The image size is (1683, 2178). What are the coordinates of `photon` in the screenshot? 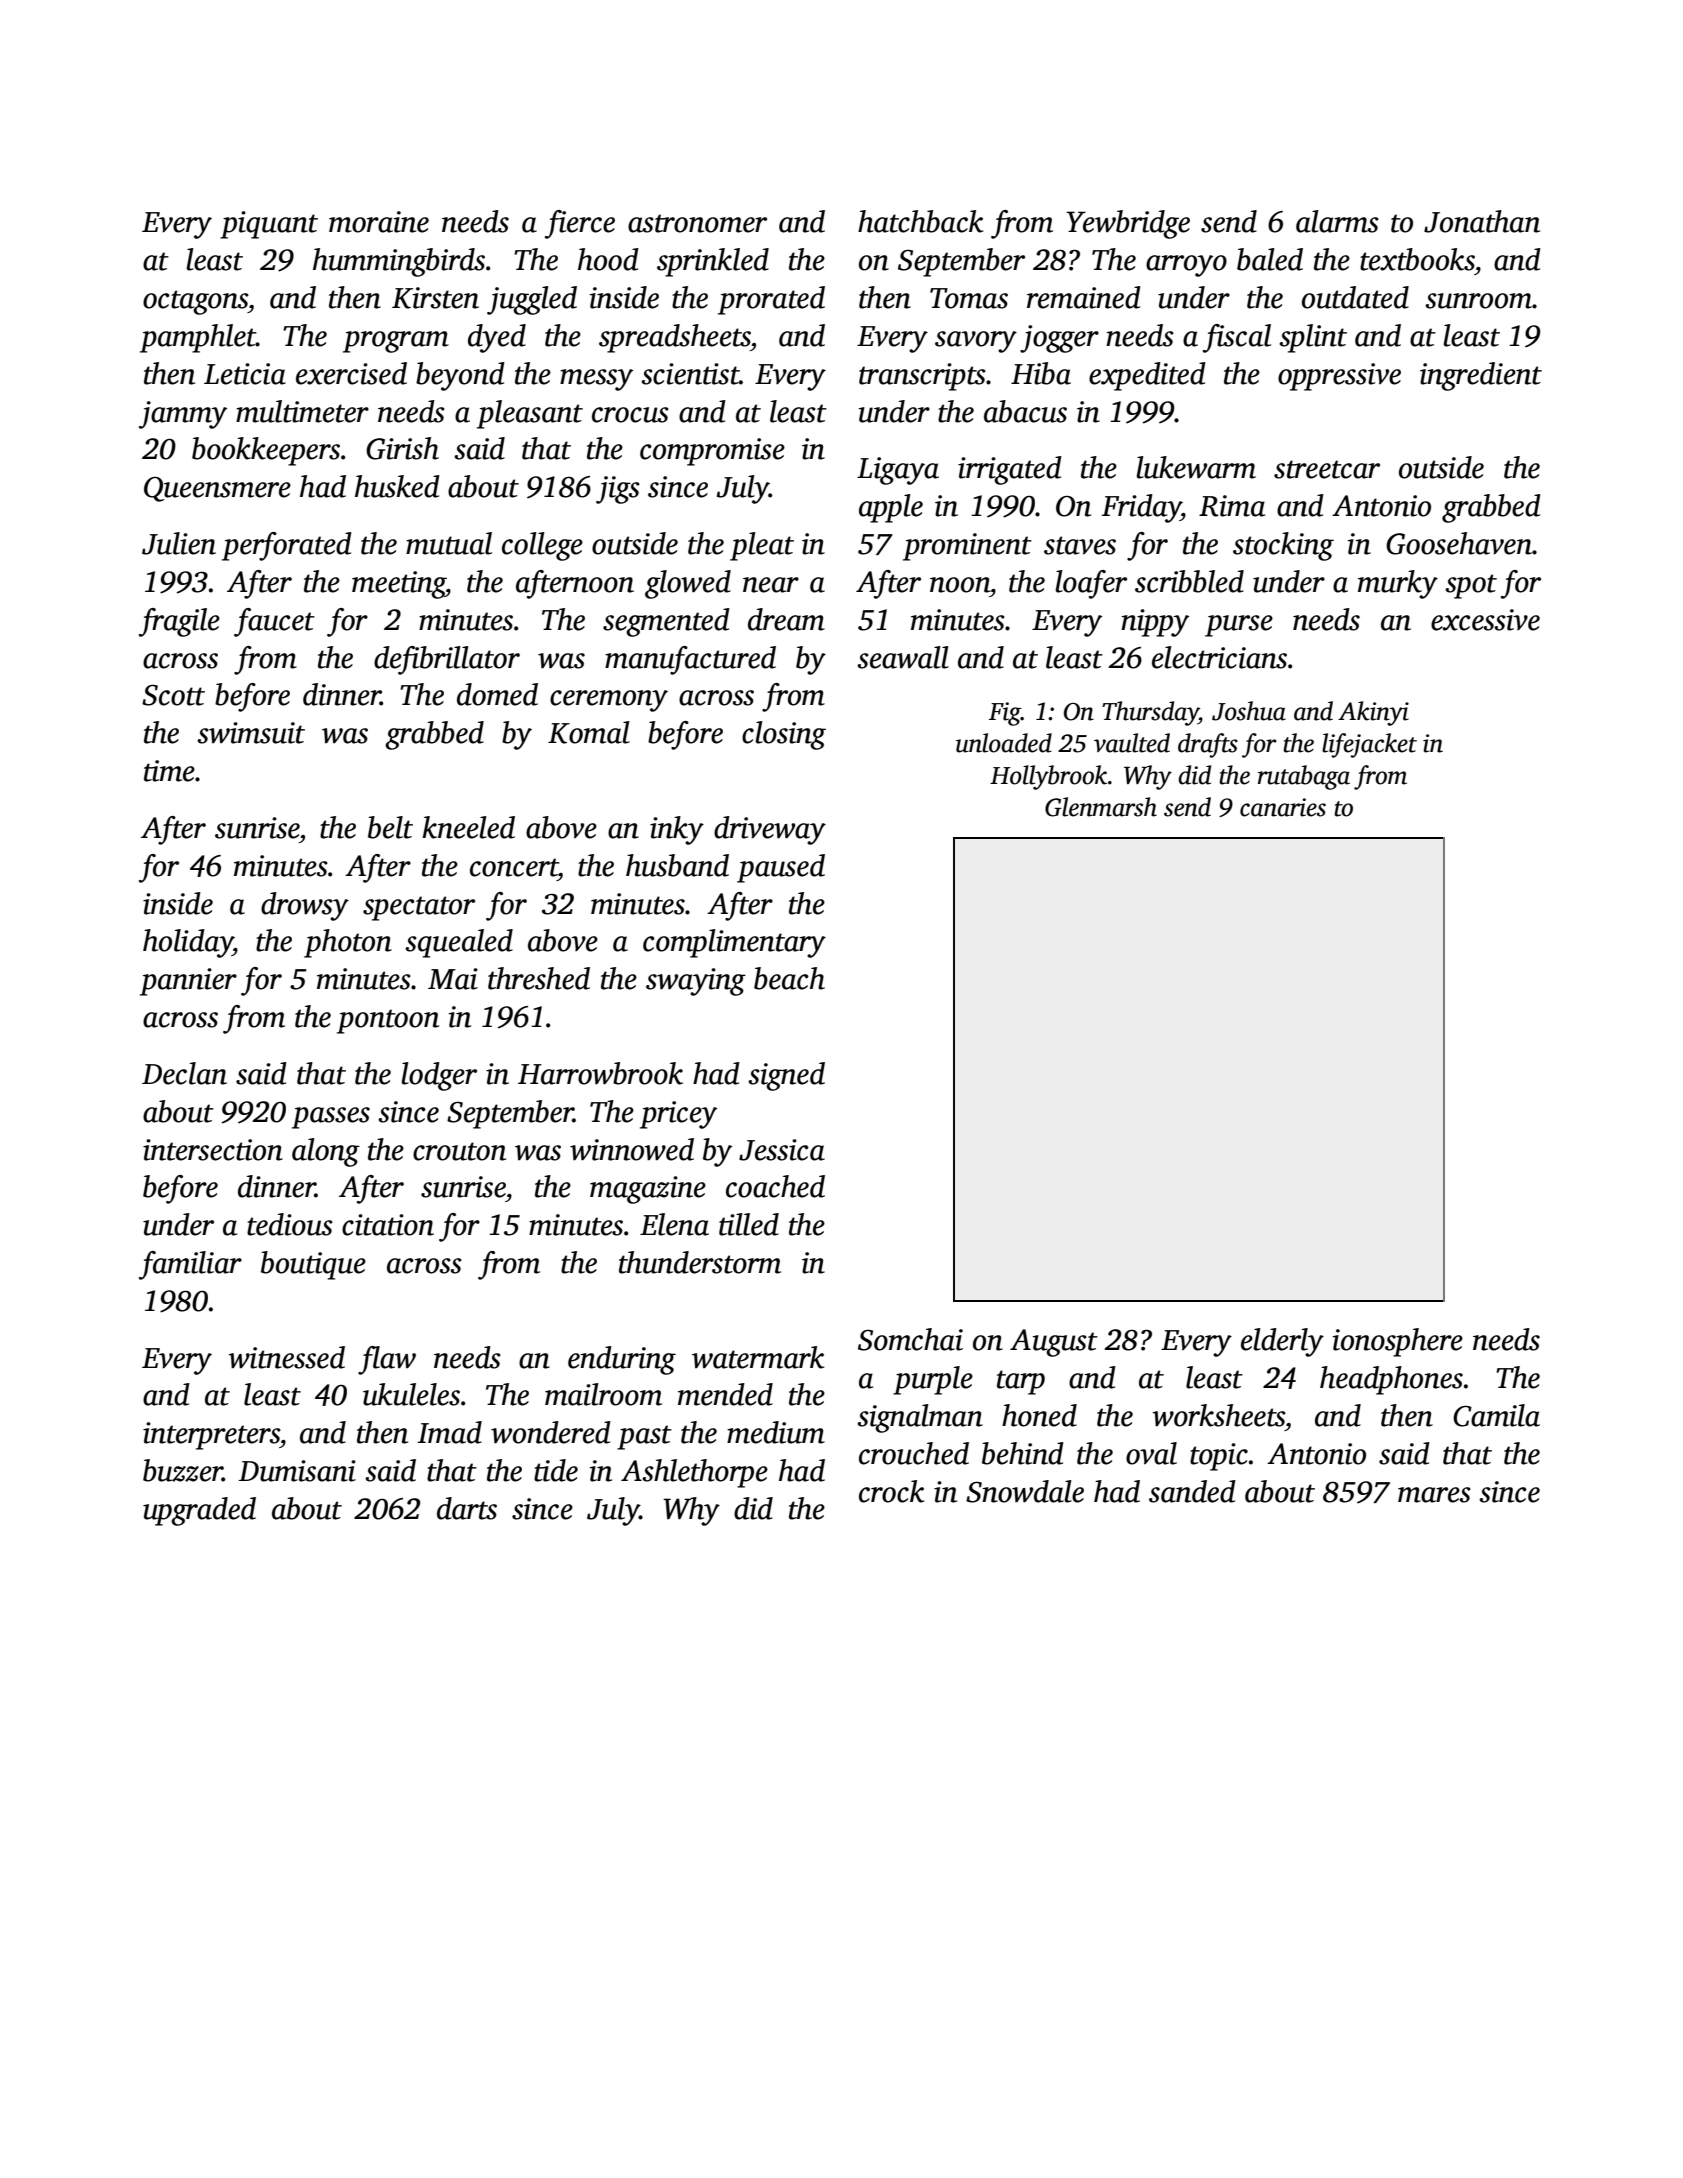 It's located at (348, 943).
